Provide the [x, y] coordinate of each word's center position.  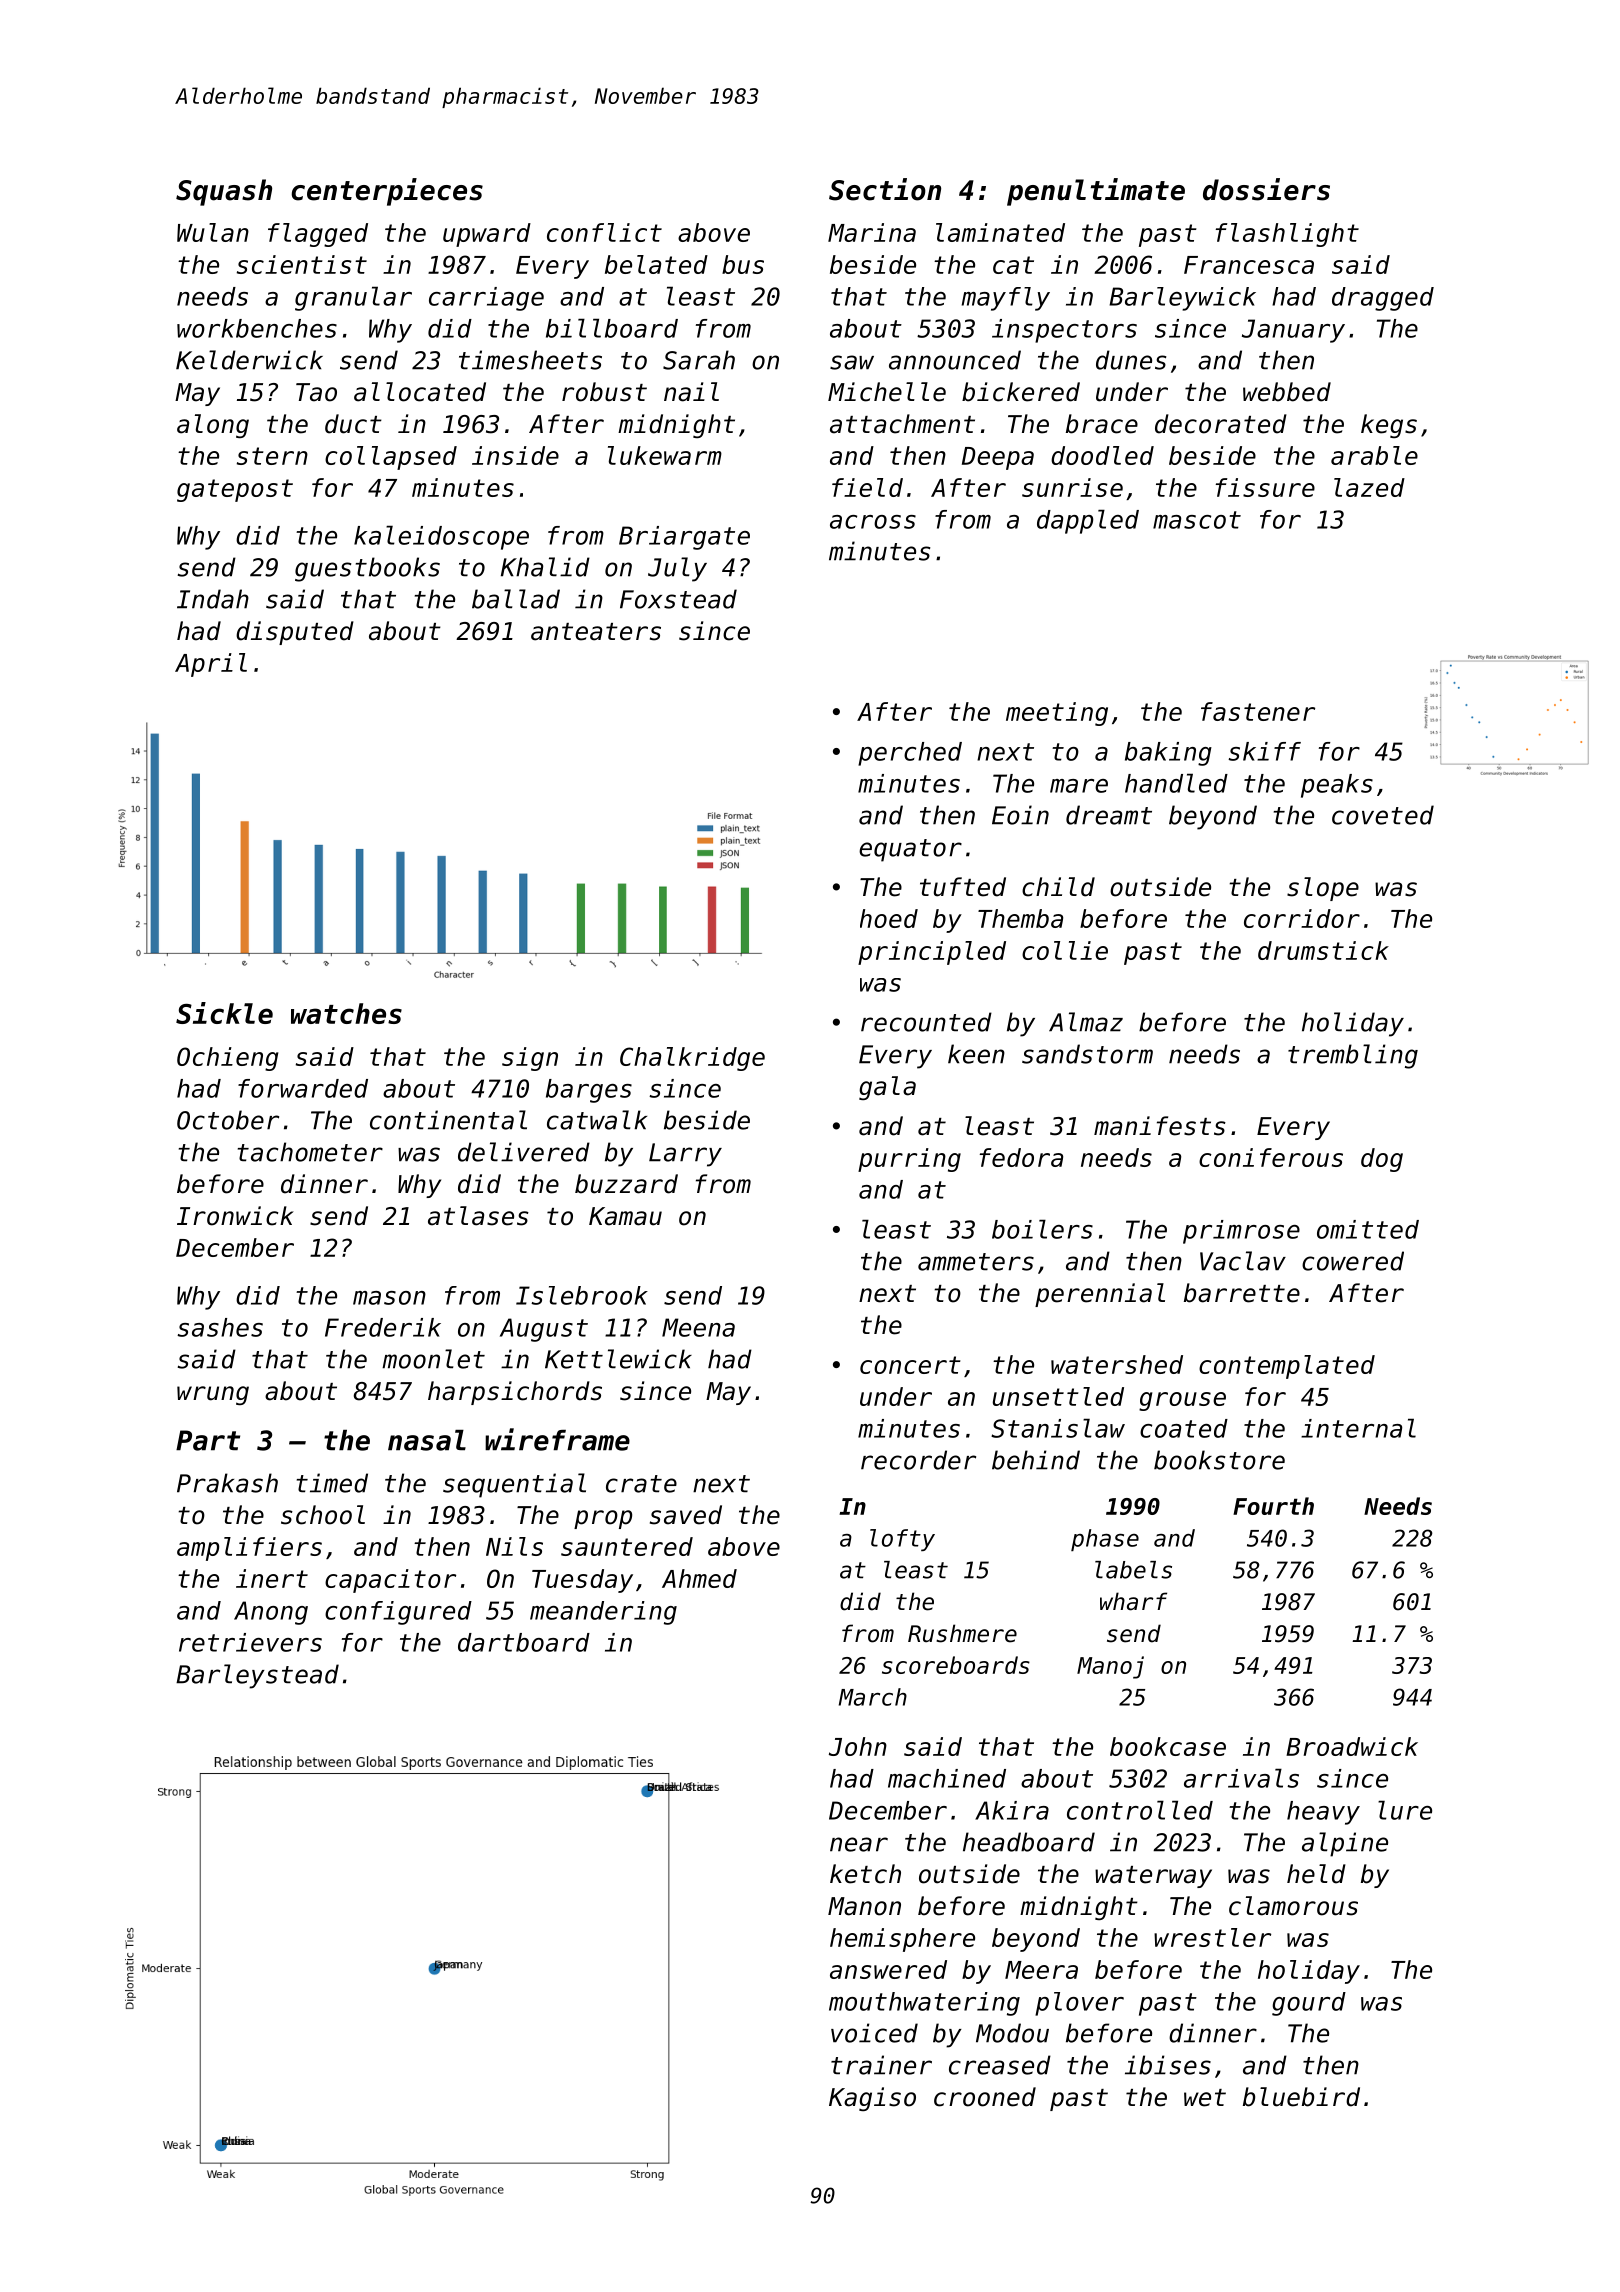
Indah [213, 599]
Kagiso [872, 2099]
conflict [604, 232]
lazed [1369, 487]
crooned [985, 2097]
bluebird [1301, 2097]
